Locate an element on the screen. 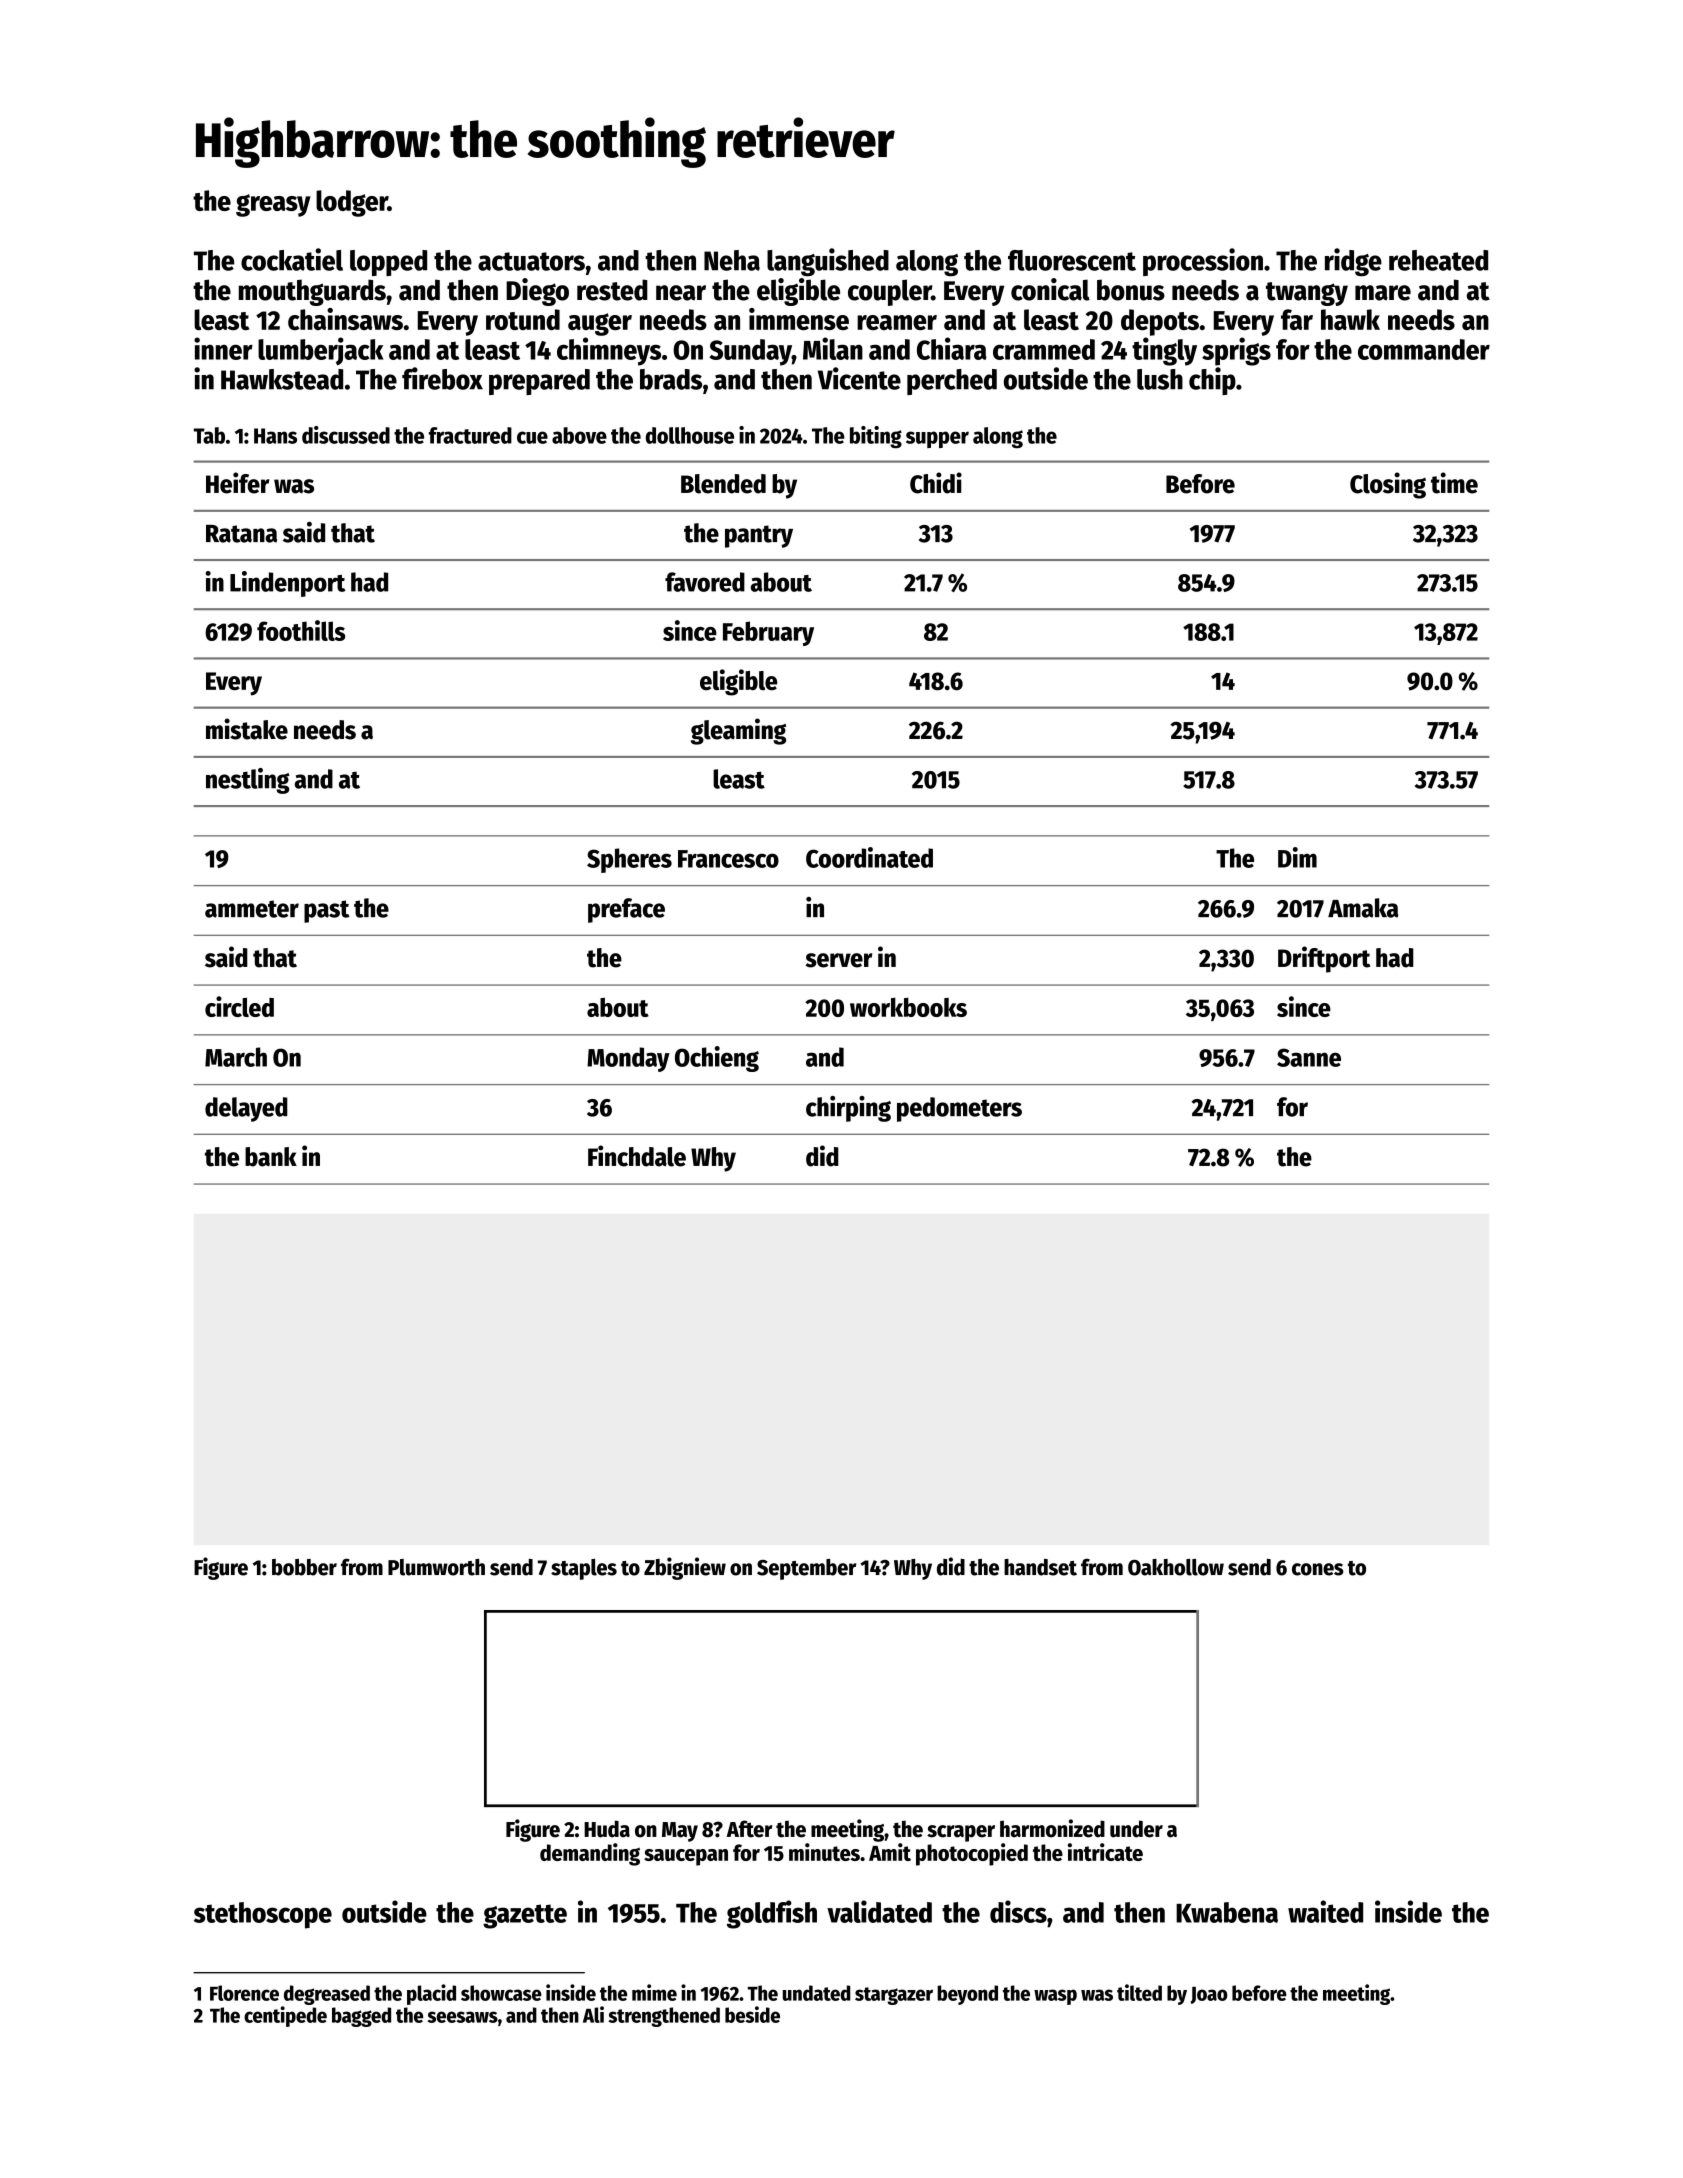  cones is located at coordinates (1318, 1569).
